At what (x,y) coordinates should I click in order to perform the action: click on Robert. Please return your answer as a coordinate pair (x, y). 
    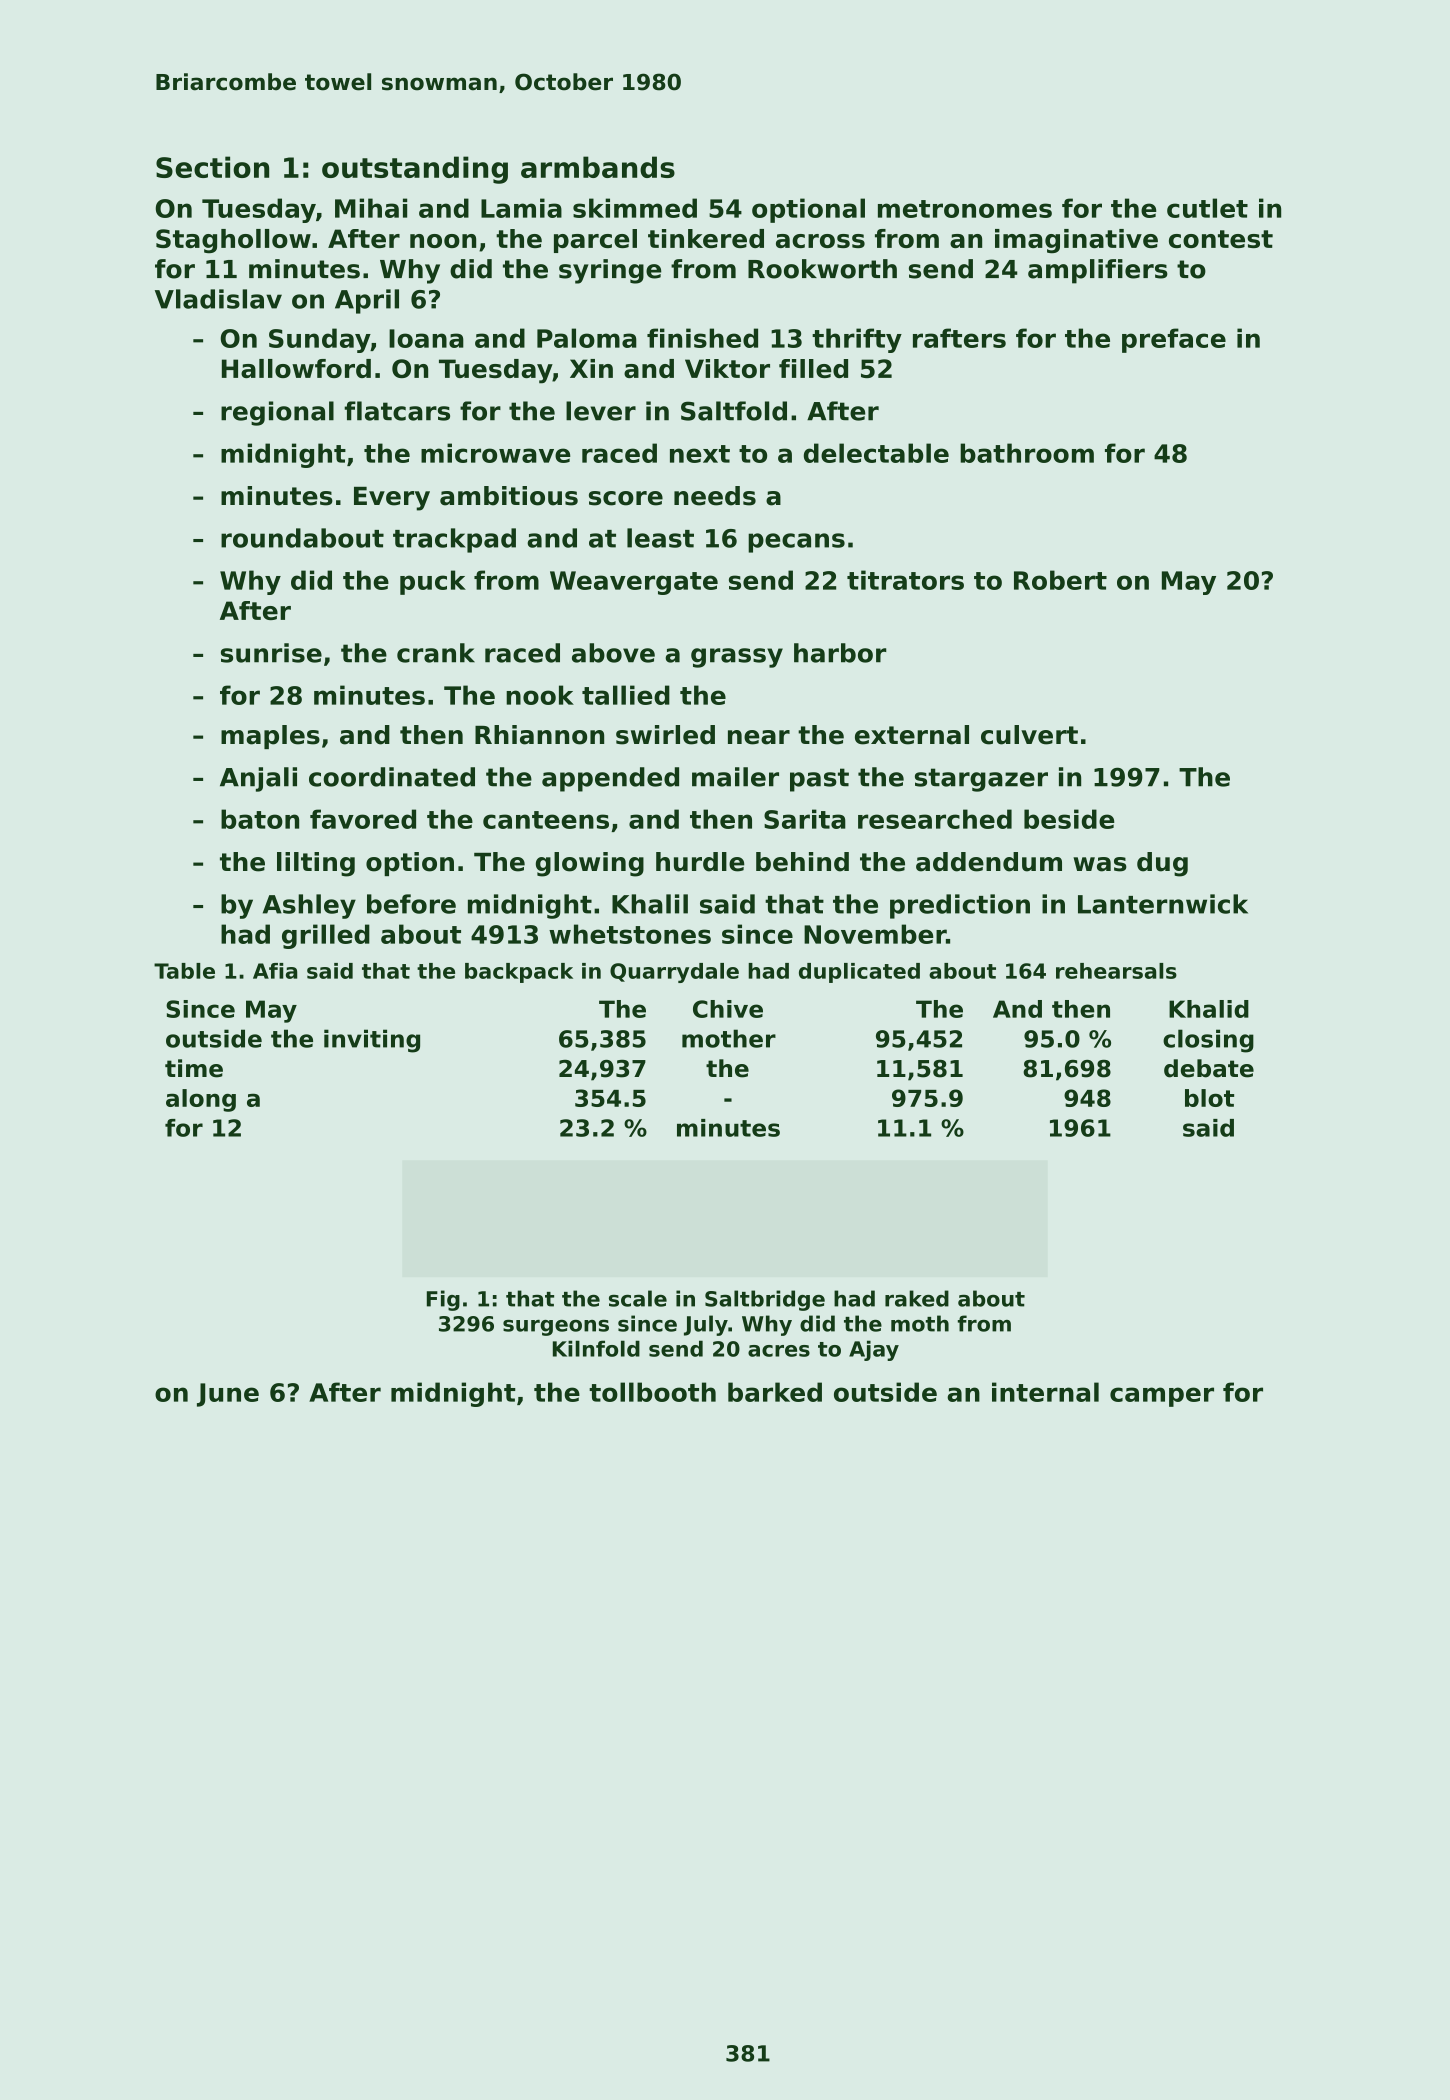
    Looking at the image, I should click on (1060, 580).
